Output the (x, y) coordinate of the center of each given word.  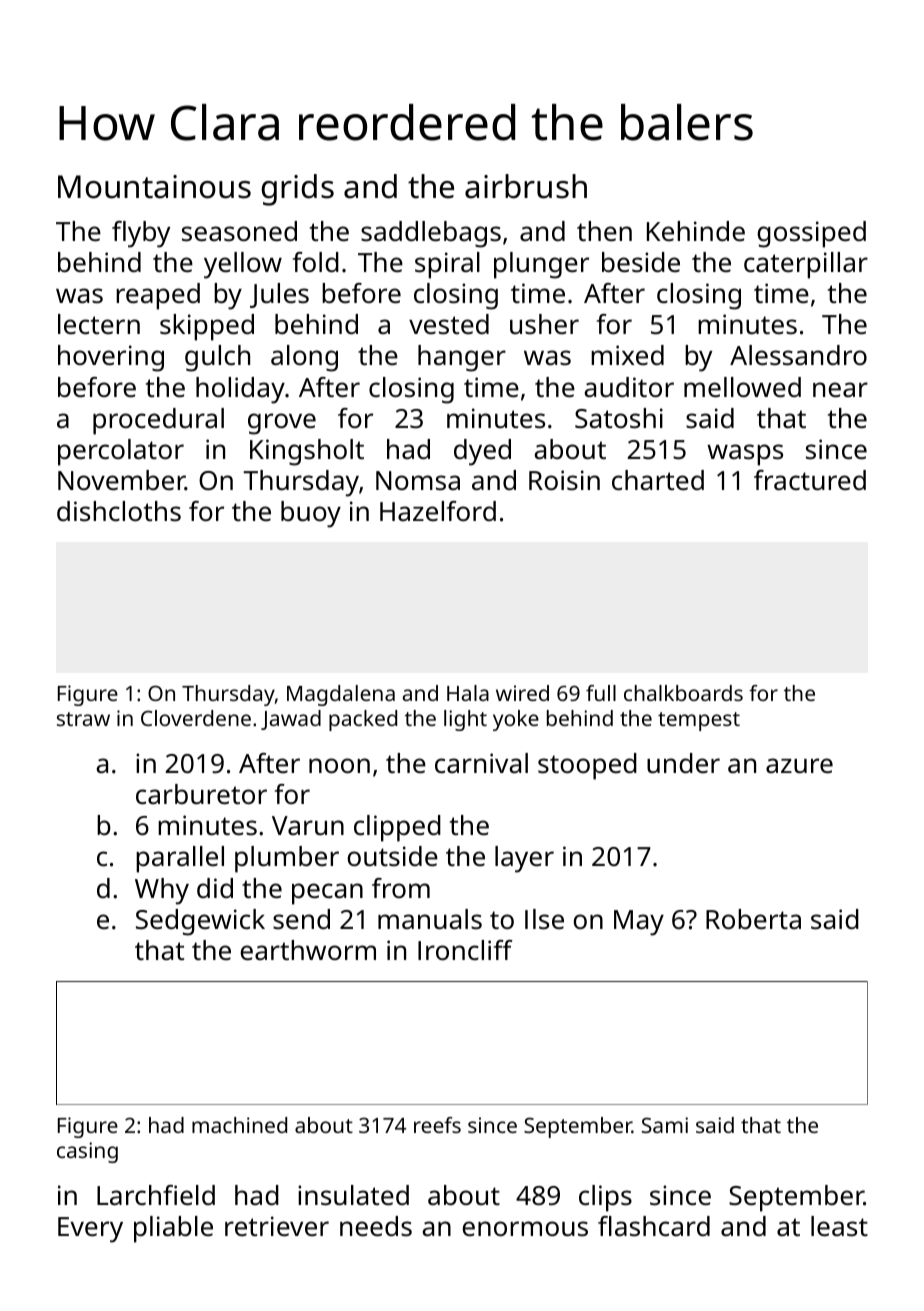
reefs (437, 1125)
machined (239, 1125)
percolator (121, 452)
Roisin (564, 480)
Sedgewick (200, 922)
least (839, 1226)
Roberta (753, 919)
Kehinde (696, 231)
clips (605, 1198)
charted (658, 480)
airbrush (526, 186)
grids (297, 190)
